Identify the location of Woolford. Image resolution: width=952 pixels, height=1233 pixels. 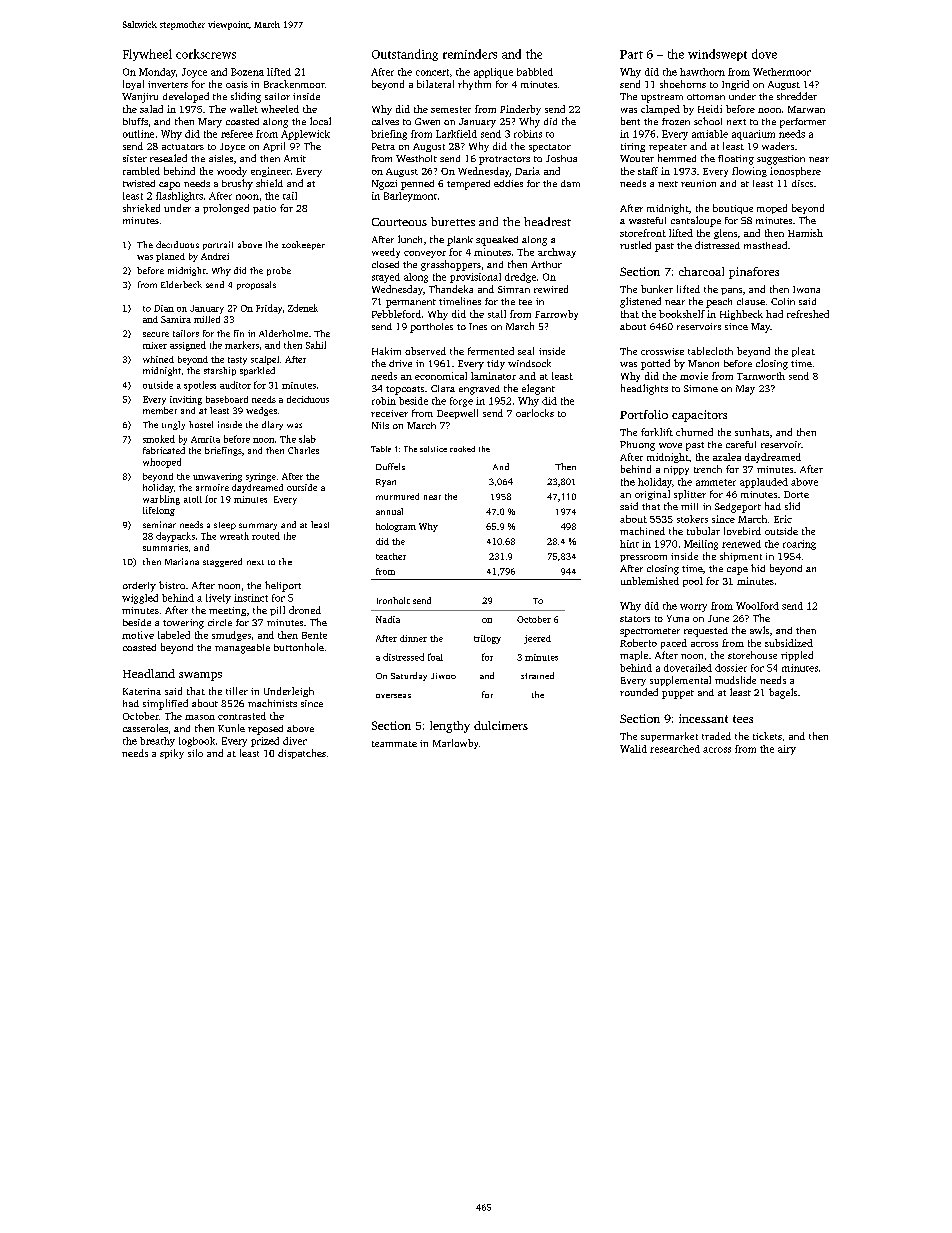
(757, 606).
